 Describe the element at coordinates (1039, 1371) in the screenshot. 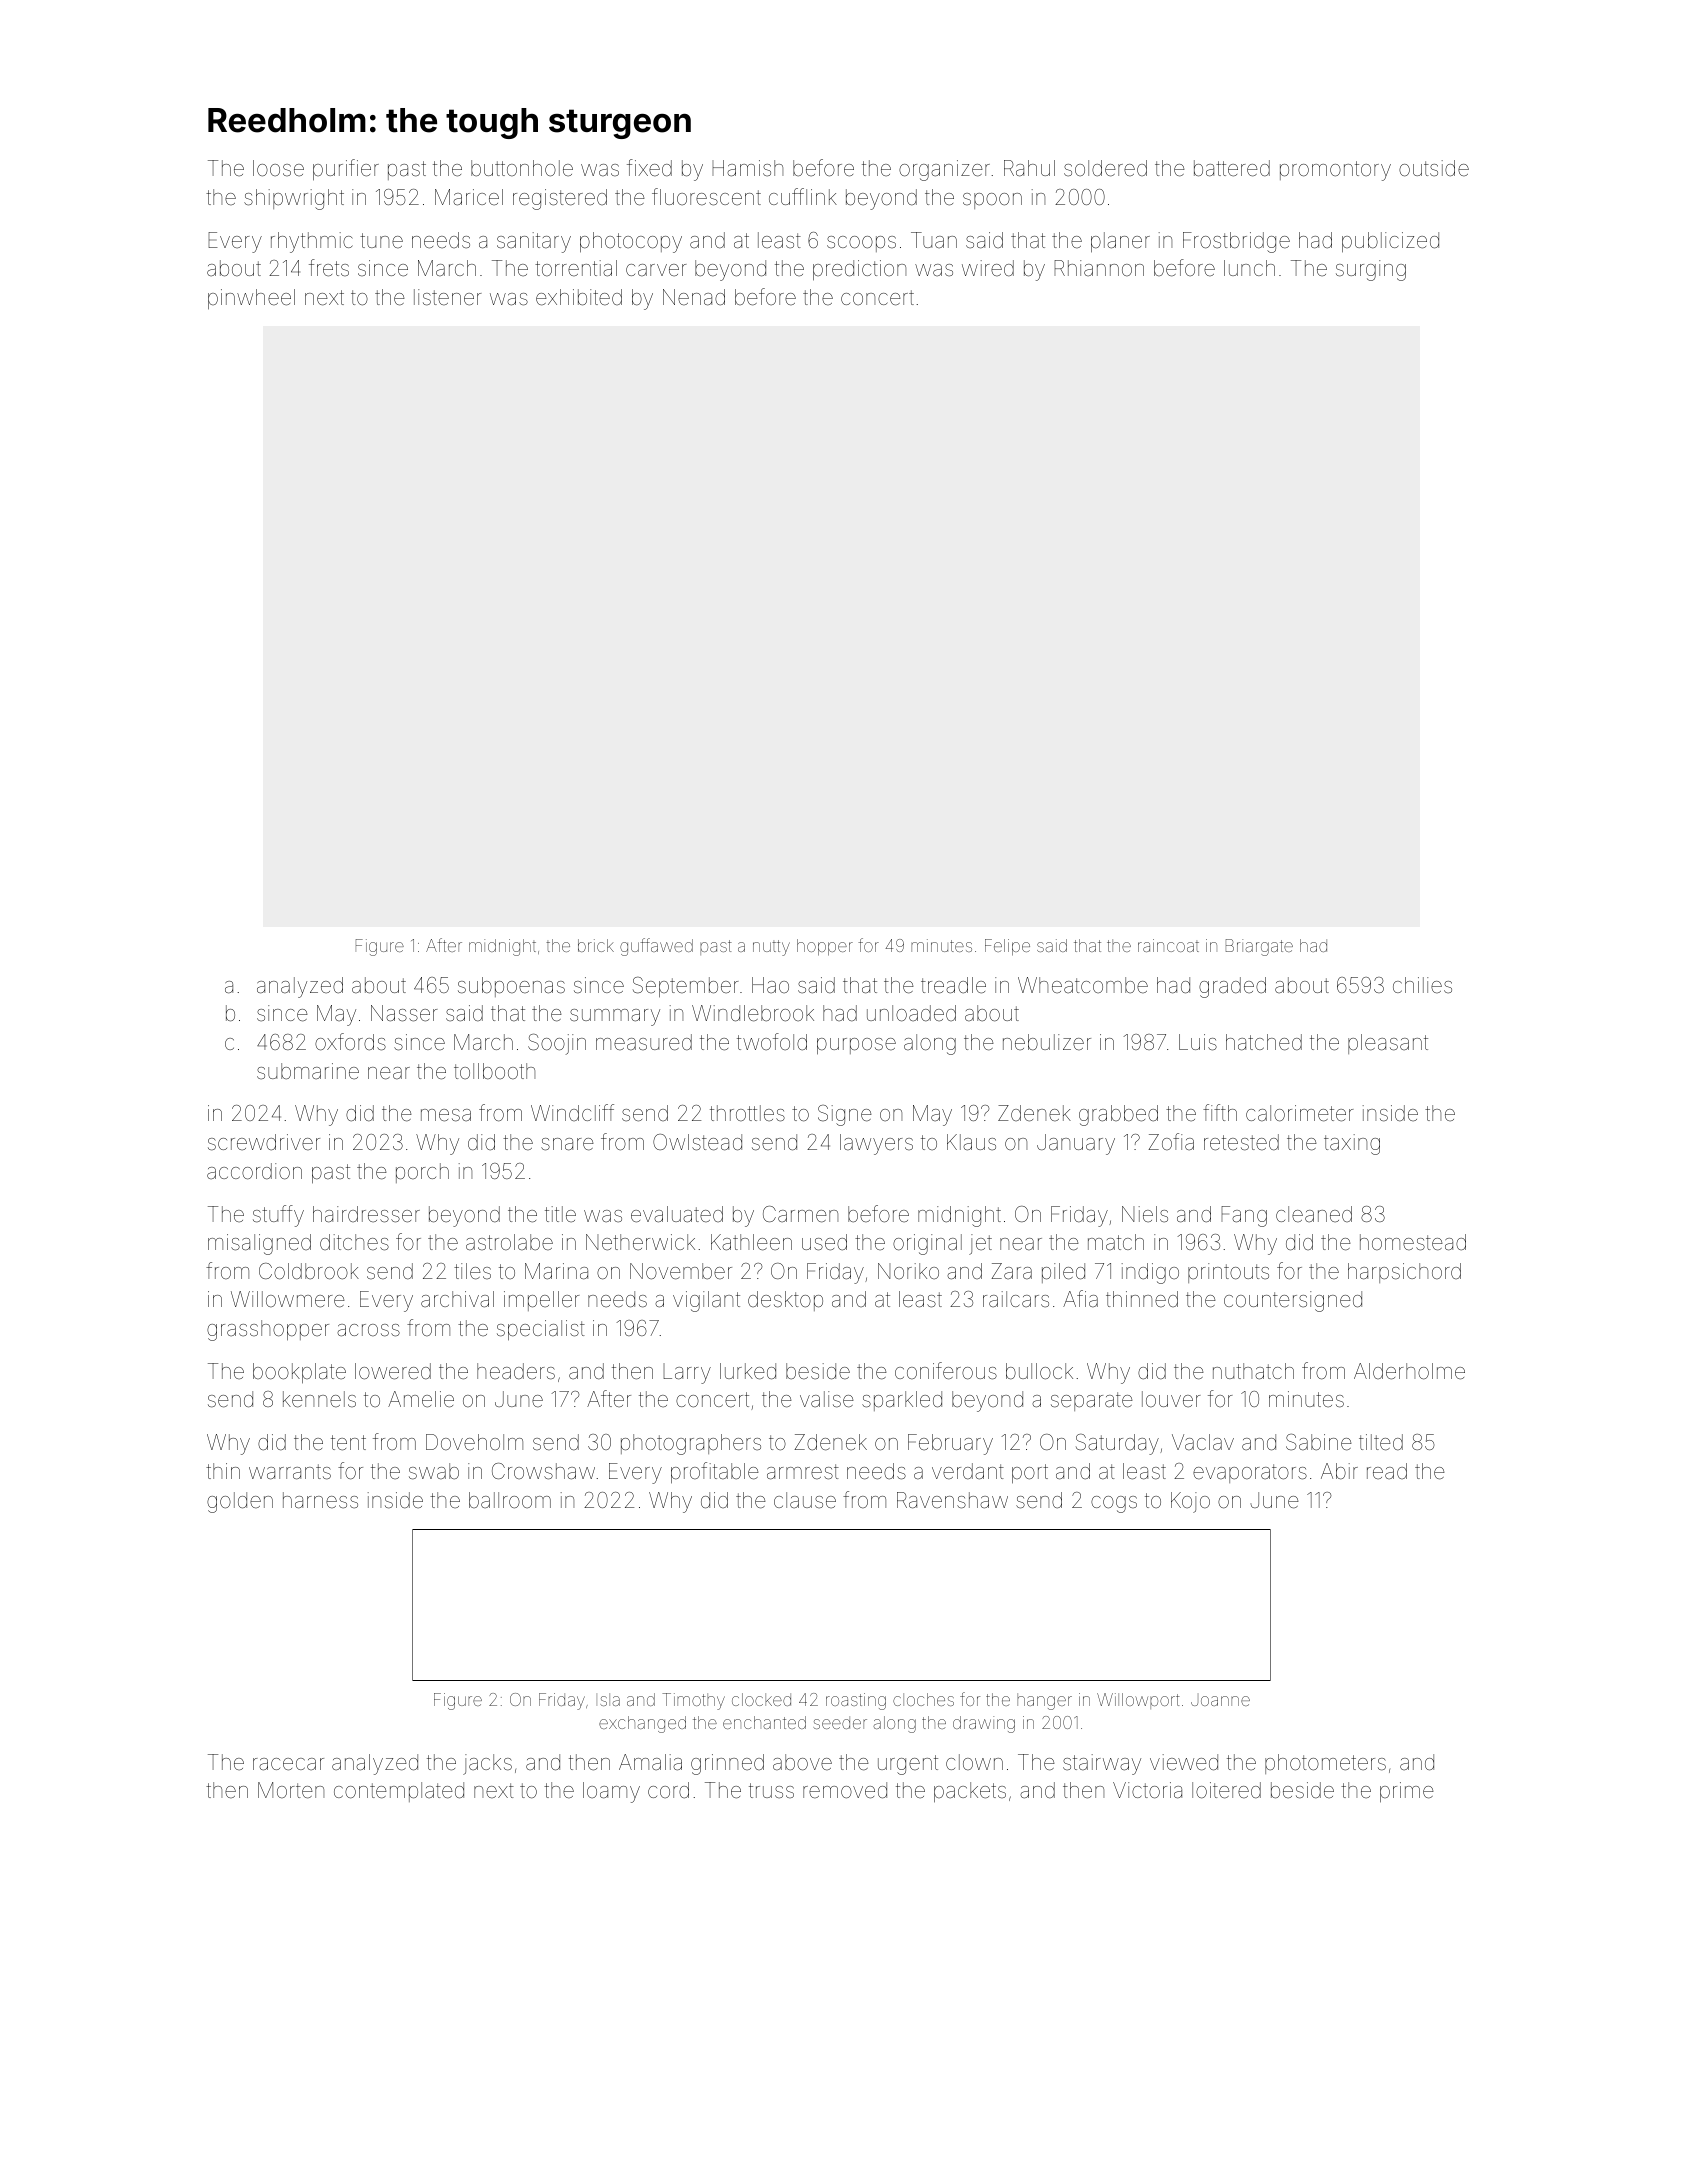

I see `bullock` at that location.
